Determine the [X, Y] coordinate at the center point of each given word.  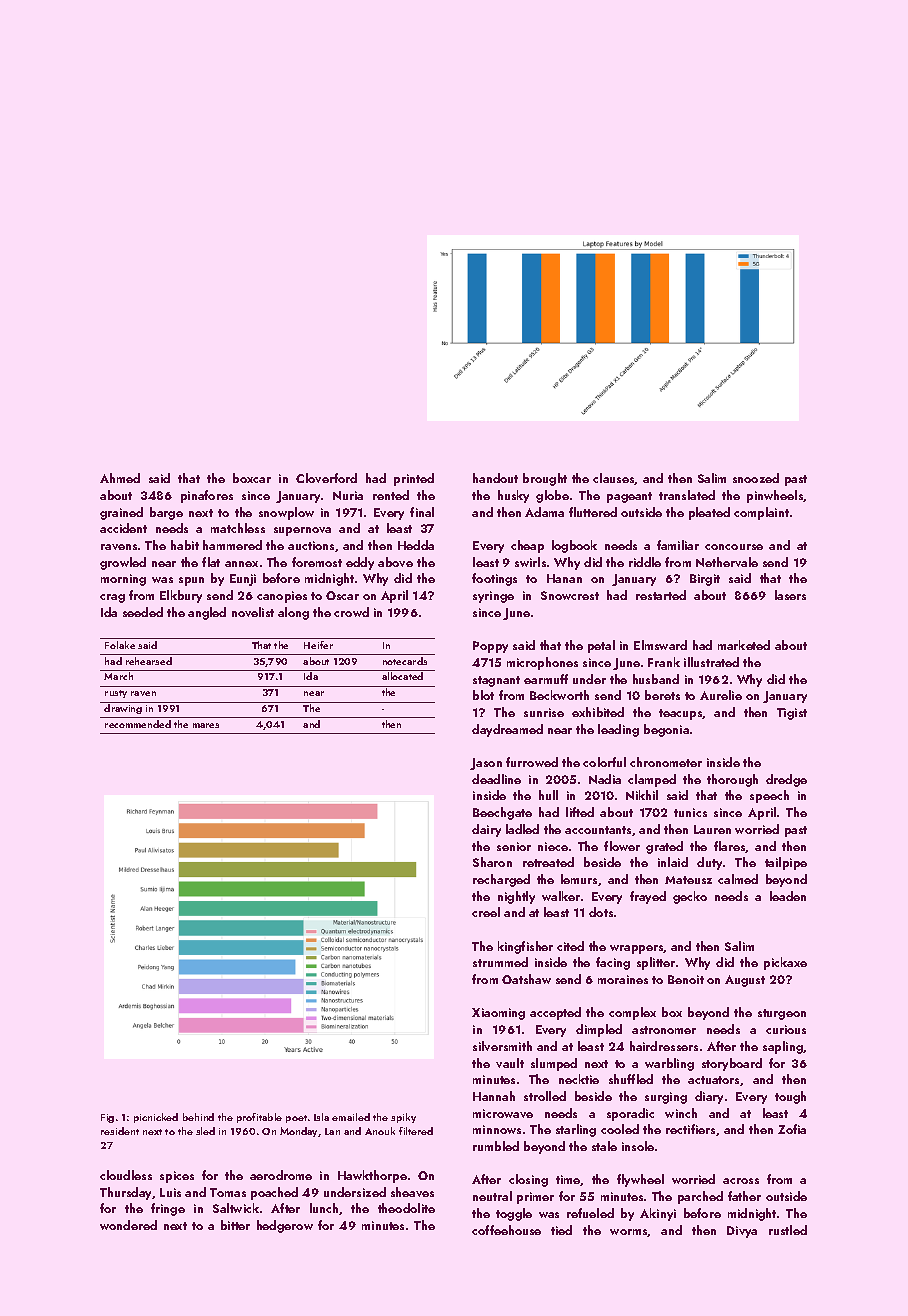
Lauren [712, 829]
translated [687, 495]
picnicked [156, 1118]
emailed [351, 1117]
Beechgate [502, 813]
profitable [259, 1118]
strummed [500, 962]
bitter [235, 1225]
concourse [734, 547]
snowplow [286, 513]
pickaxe [785, 963]
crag [112, 598]
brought [545, 479]
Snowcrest [570, 595]
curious [786, 1029]
